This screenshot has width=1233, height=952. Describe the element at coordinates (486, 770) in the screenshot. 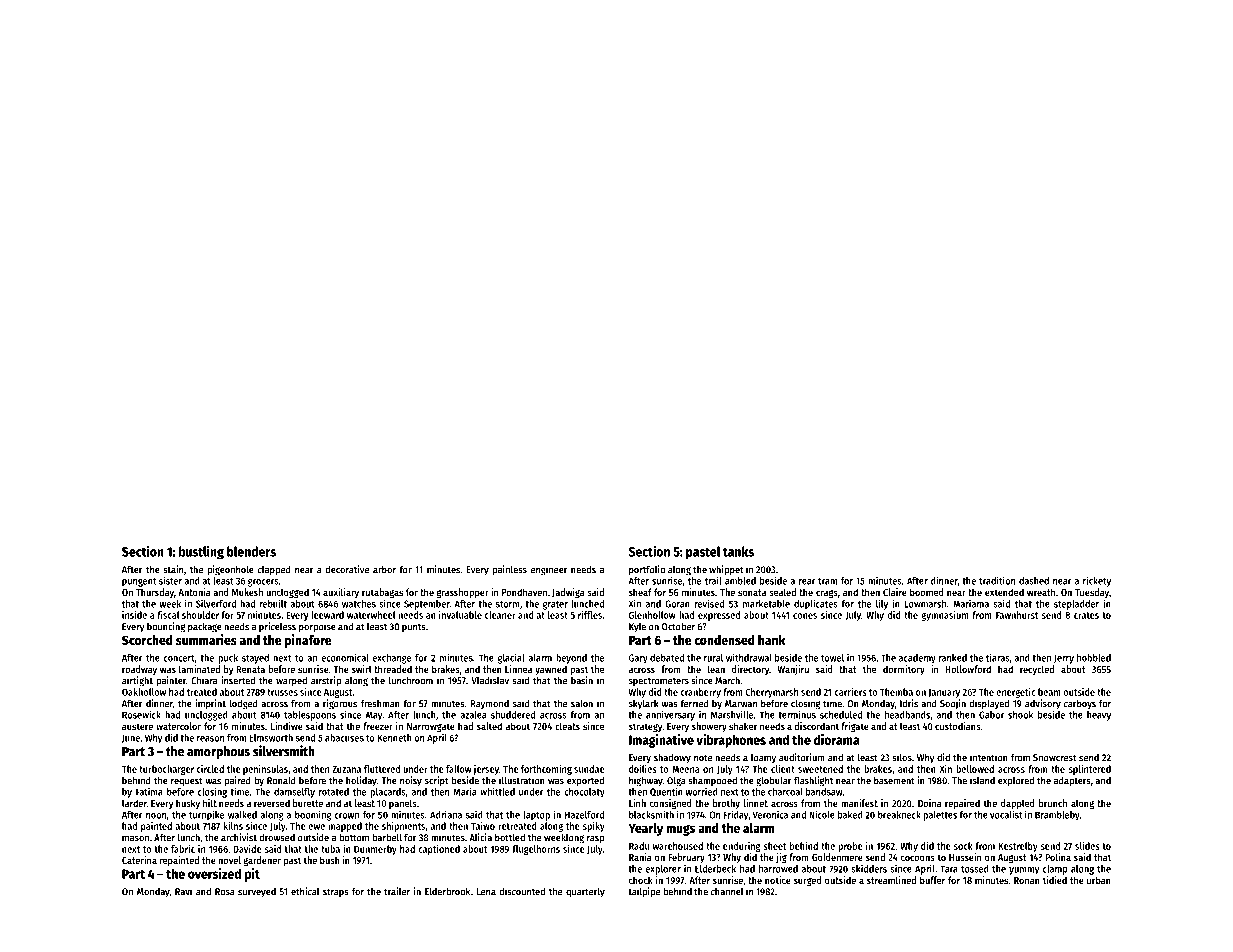

I see `jersey` at that location.
